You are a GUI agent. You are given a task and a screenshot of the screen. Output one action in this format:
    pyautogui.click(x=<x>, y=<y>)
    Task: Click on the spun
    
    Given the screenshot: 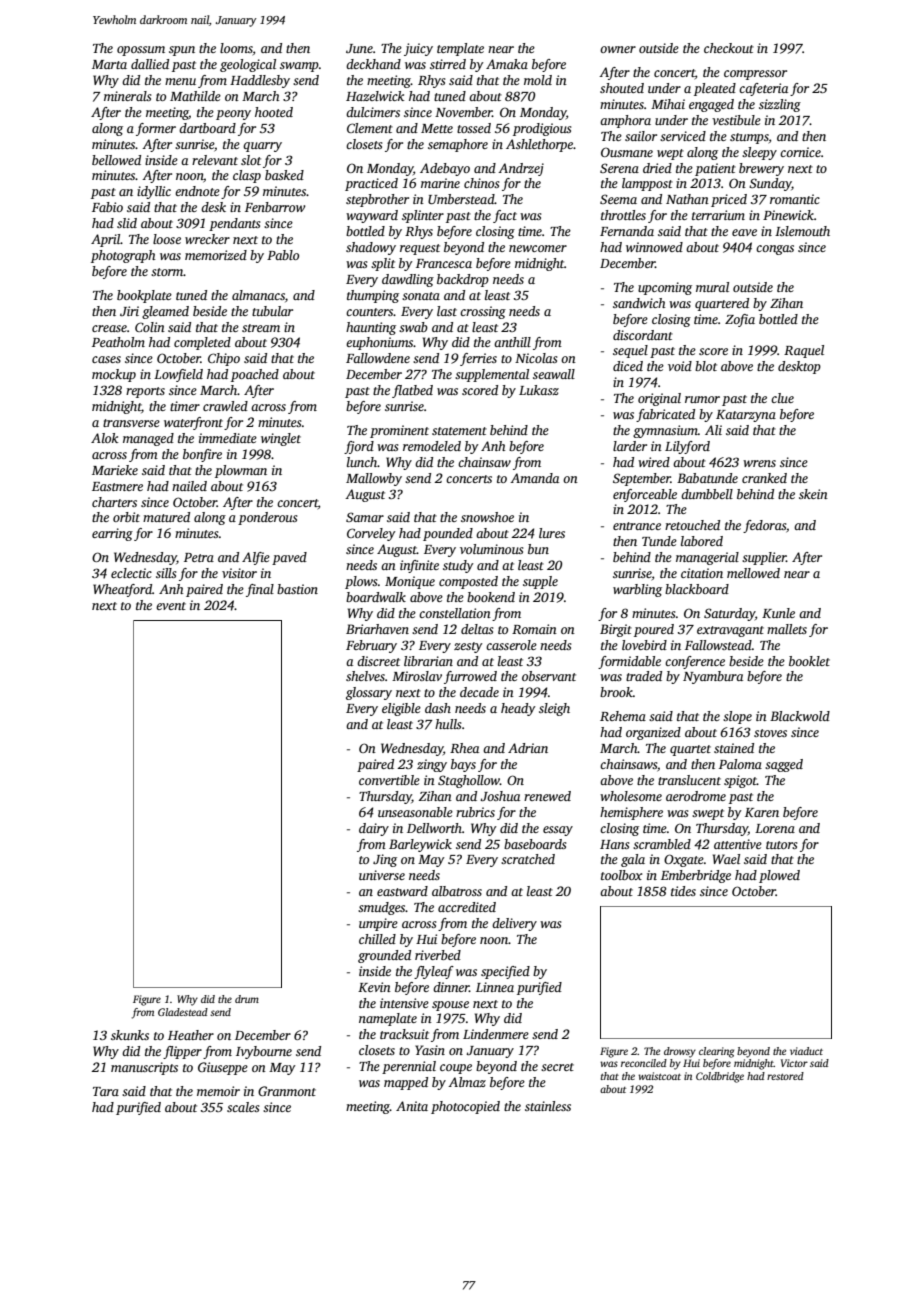 What is the action you would take?
    pyautogui.click(x=182, y=51)
